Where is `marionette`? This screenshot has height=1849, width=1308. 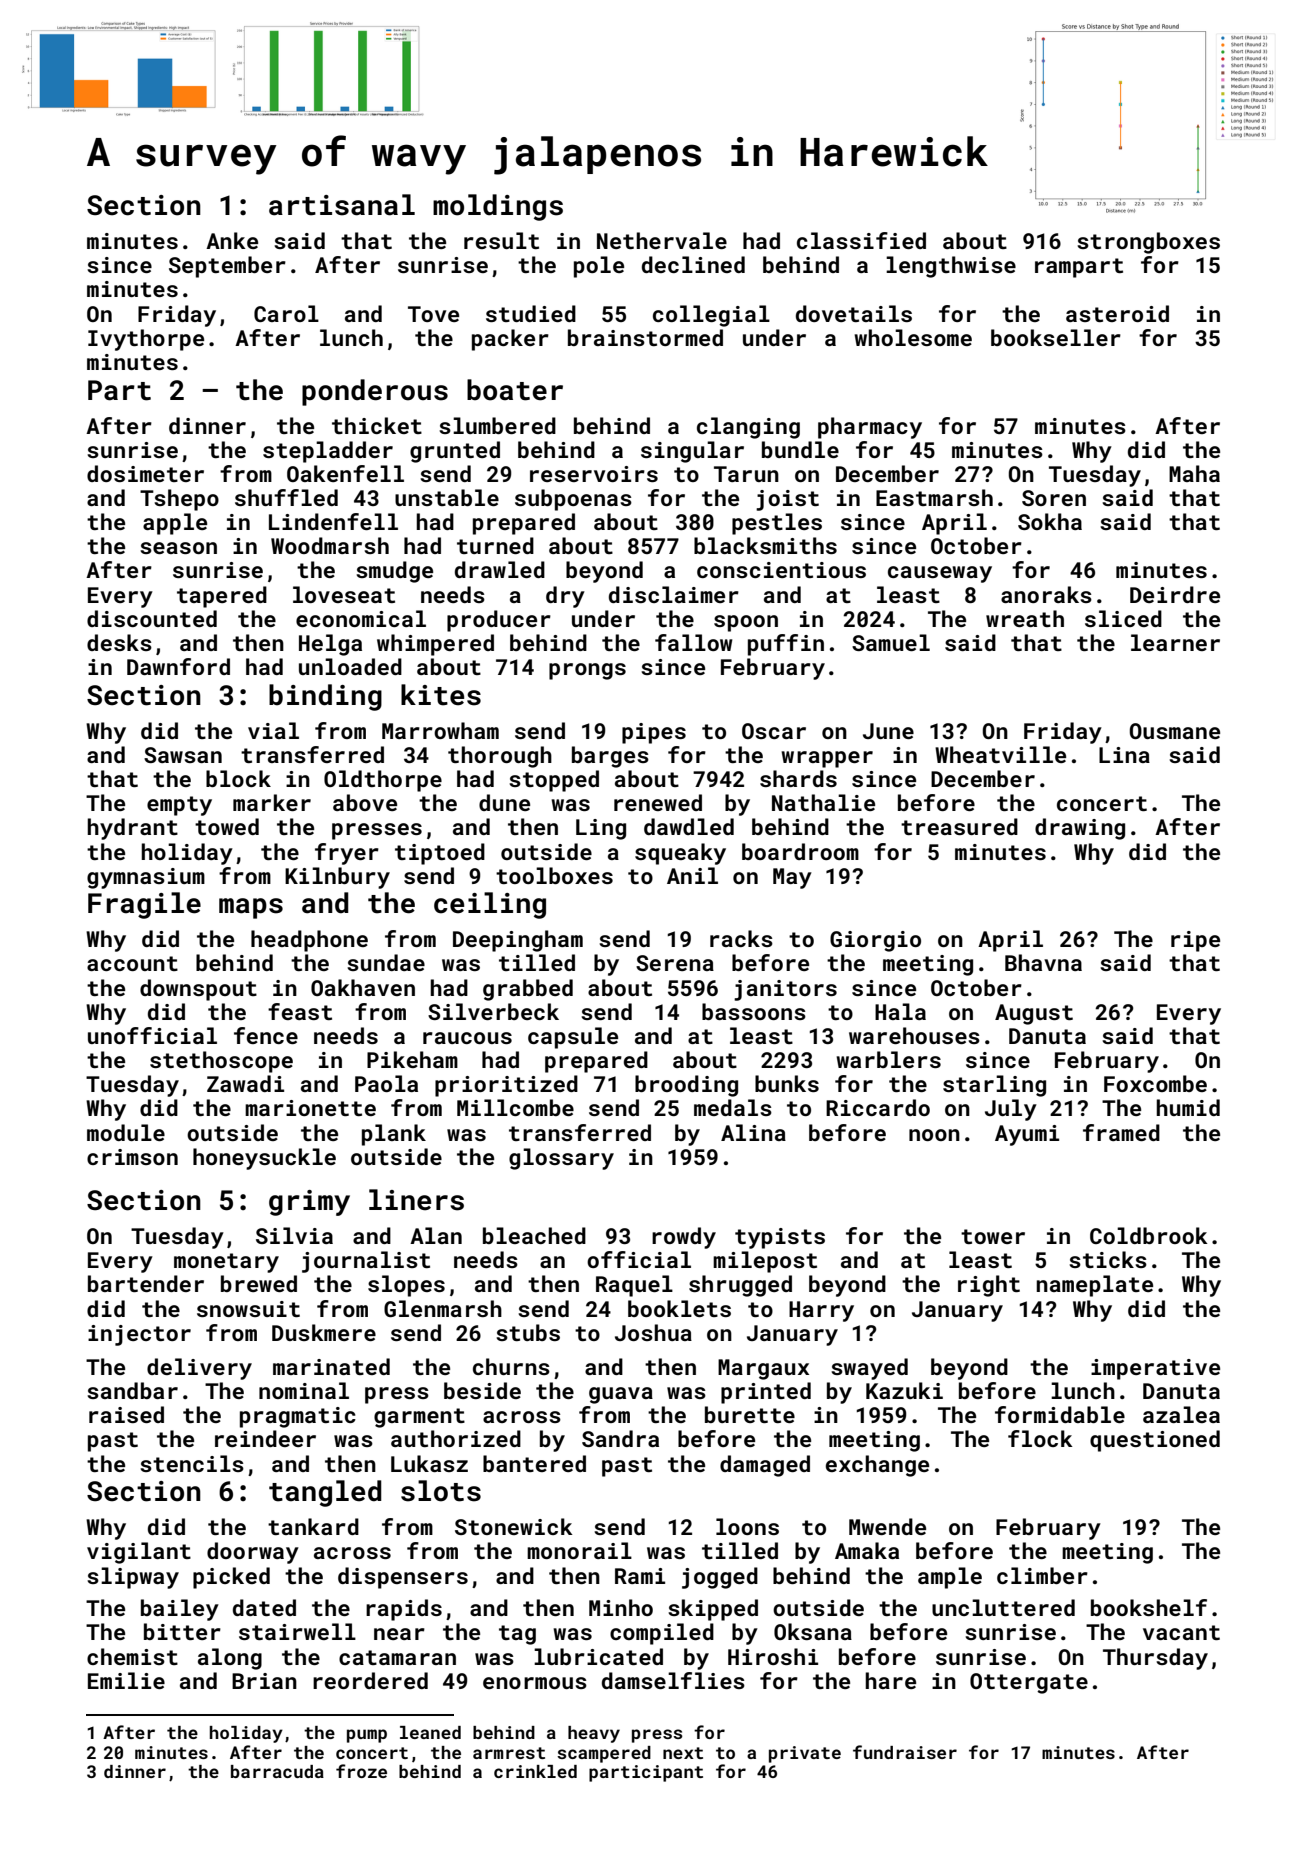
marionette is located at coordinates (310, 1108).
